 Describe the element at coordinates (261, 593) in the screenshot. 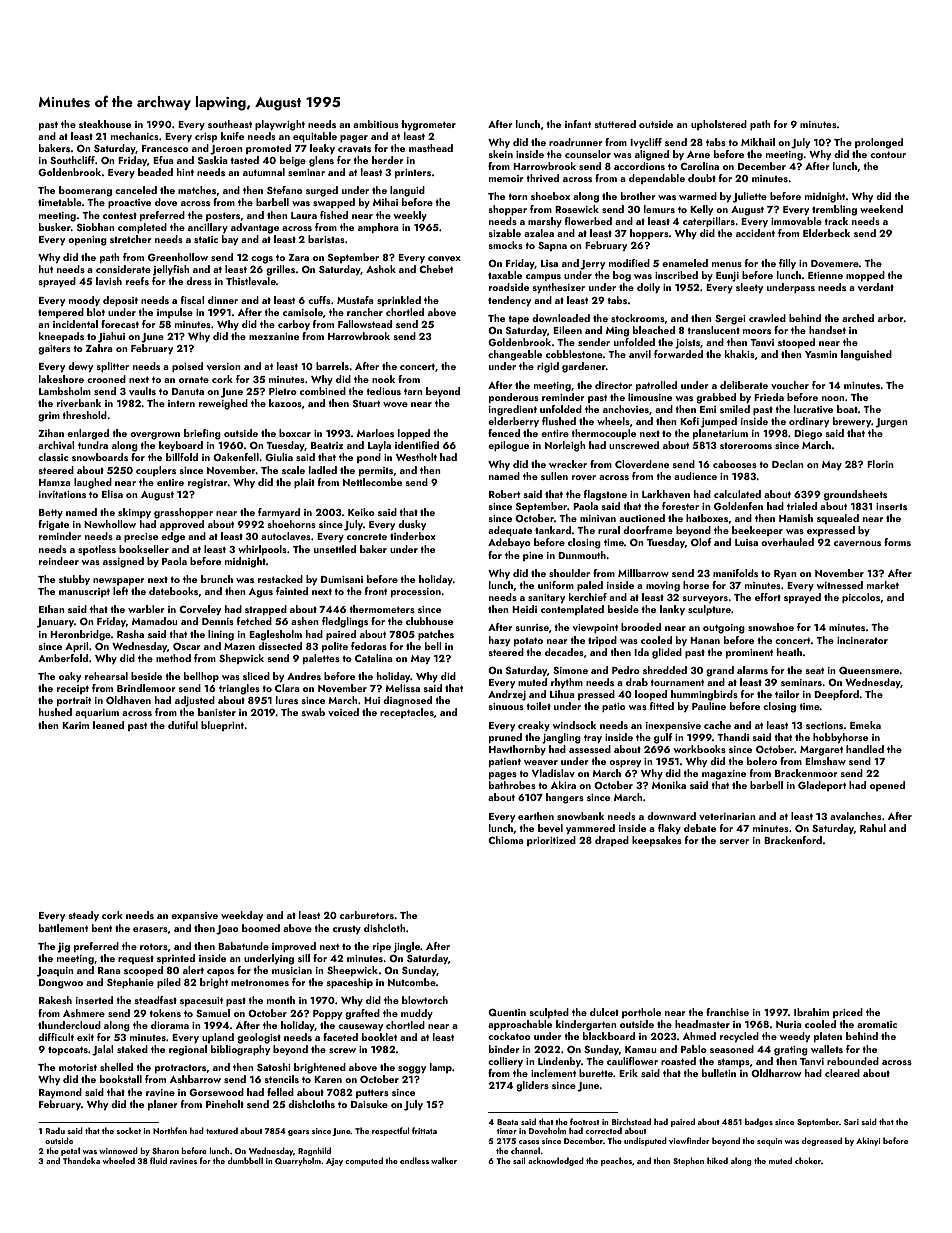

I see `Agus` at that location.
